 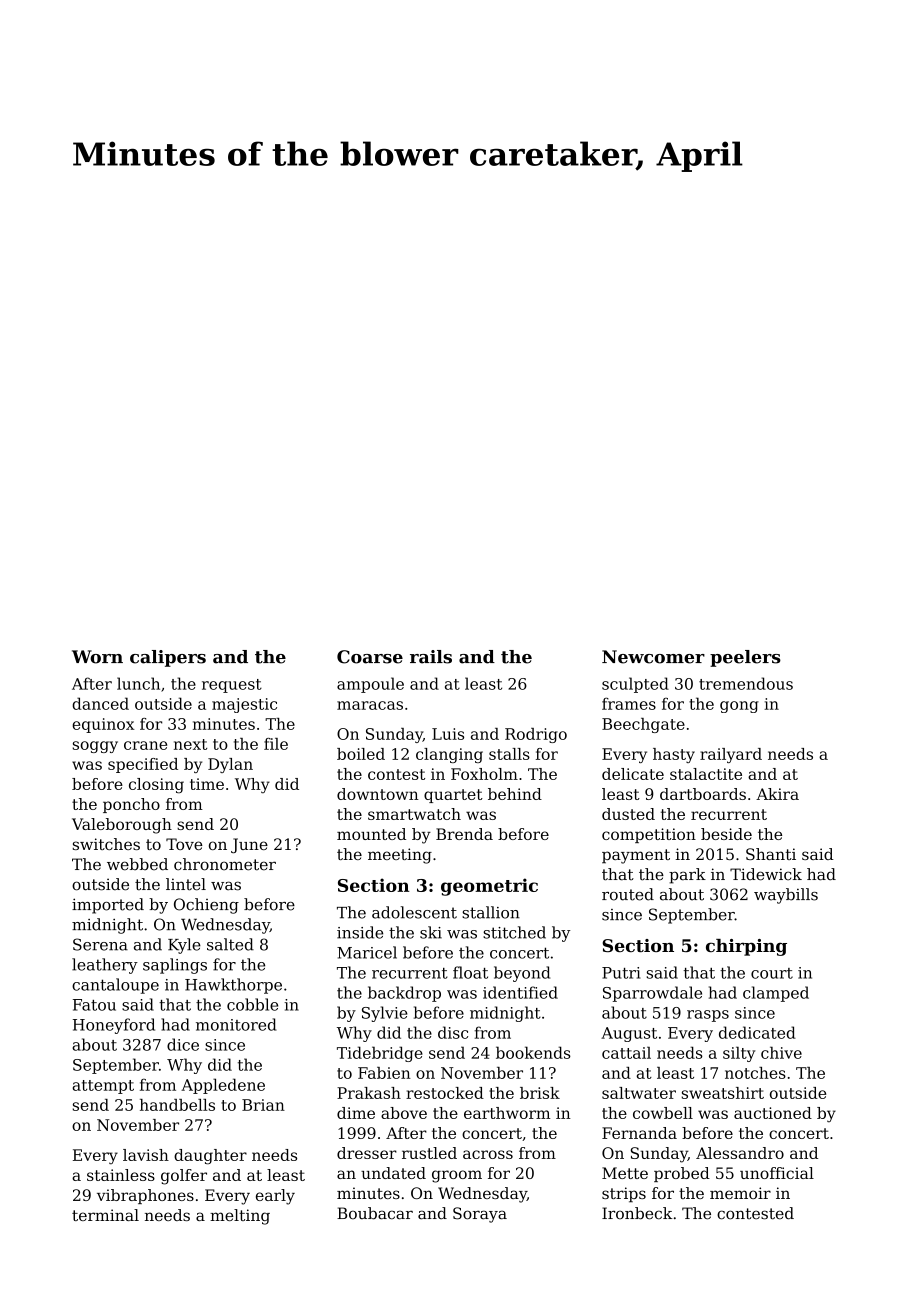 What do you see at coordinates (757, 1032) in the page?
I see `dedicated` at bounding box center [757, 1032].
